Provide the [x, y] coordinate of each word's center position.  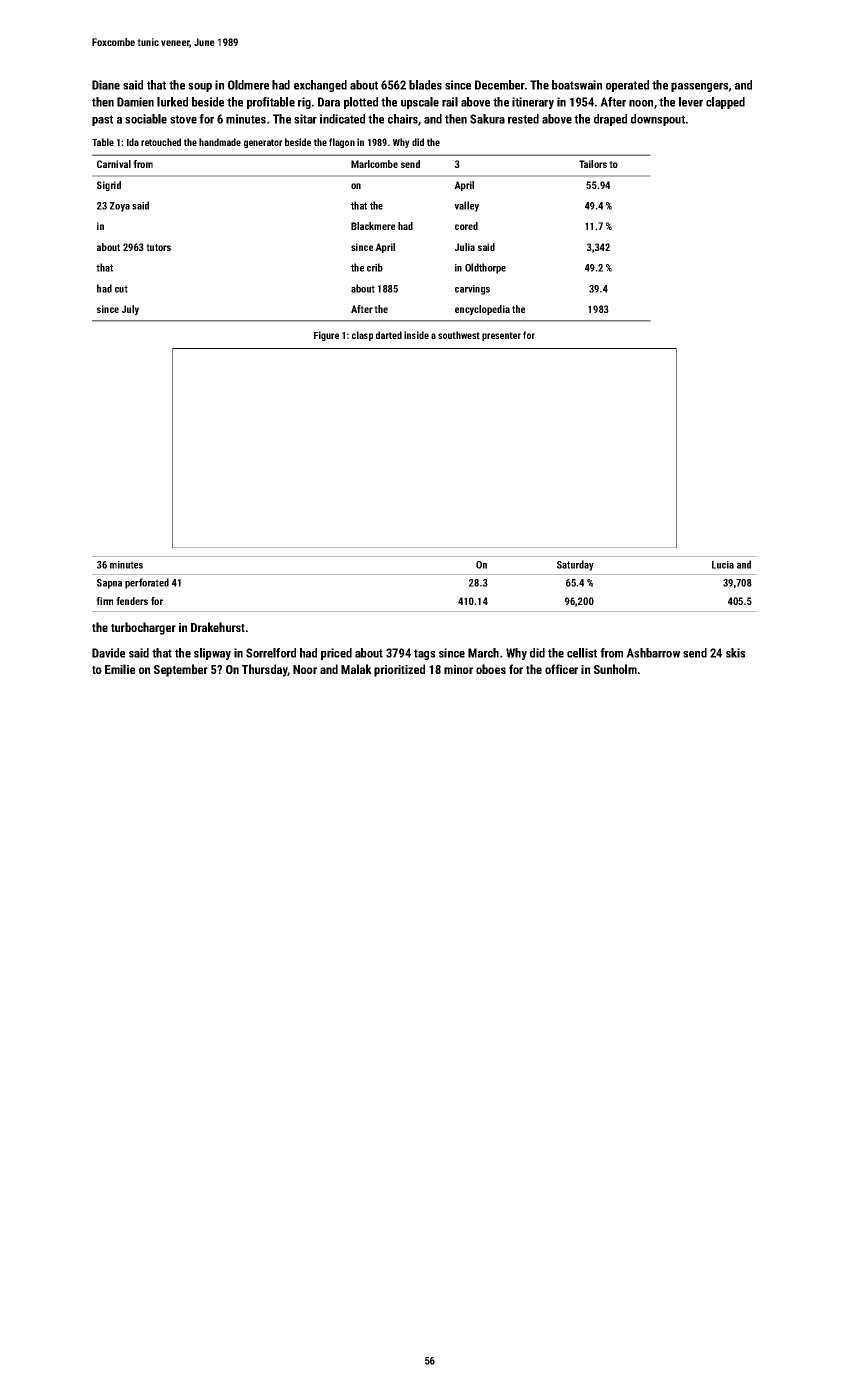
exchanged [320, 86]
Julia [465, 247]
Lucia [723, 565]
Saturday [575, 565]
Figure [326, 336]
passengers [700, 87]
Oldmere [248, 85]
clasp [362, 336]
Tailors [593, 164]
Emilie [120, 669]
